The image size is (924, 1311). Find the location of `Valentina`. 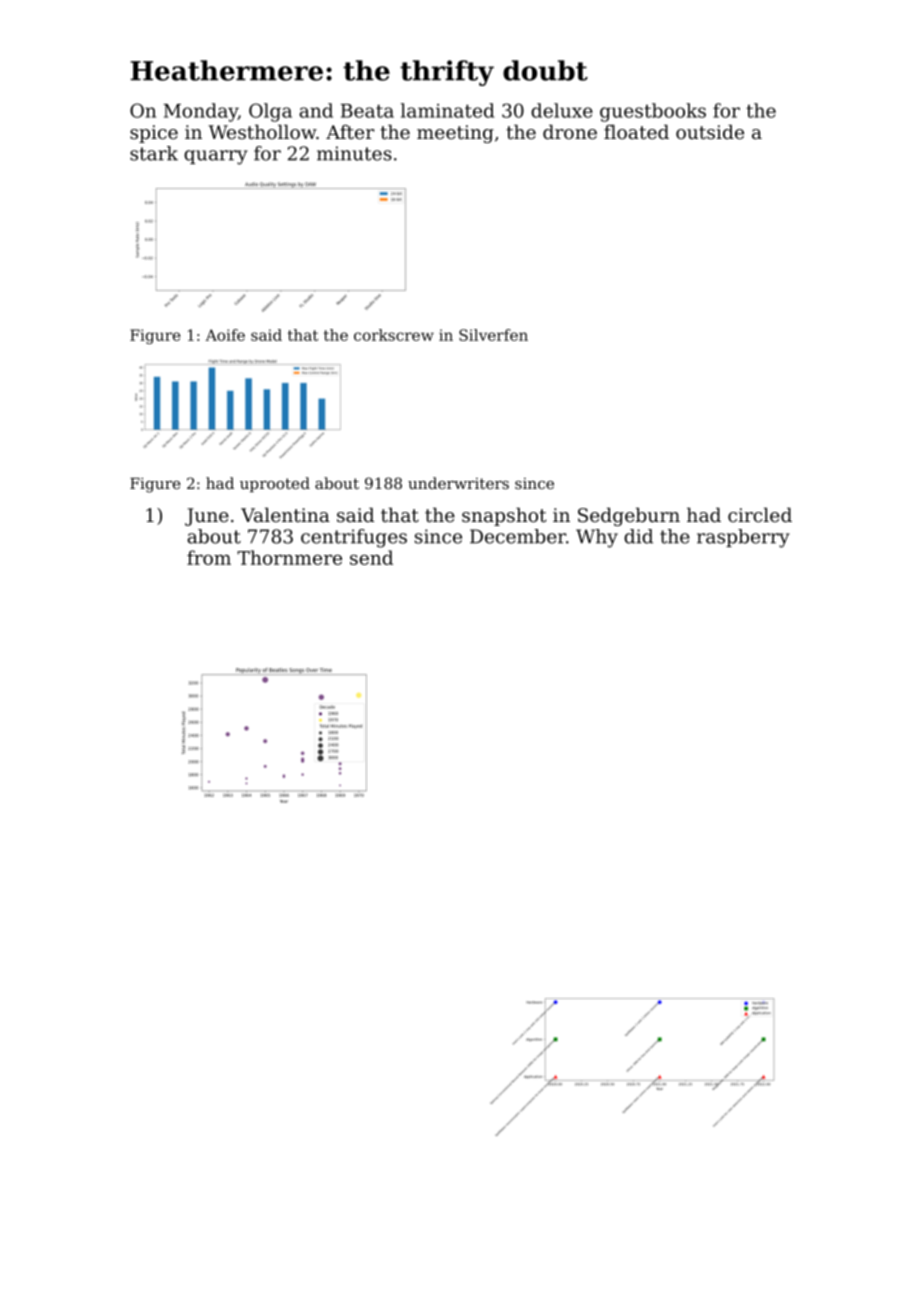

Valentina is located at coordinates (285, 515).
